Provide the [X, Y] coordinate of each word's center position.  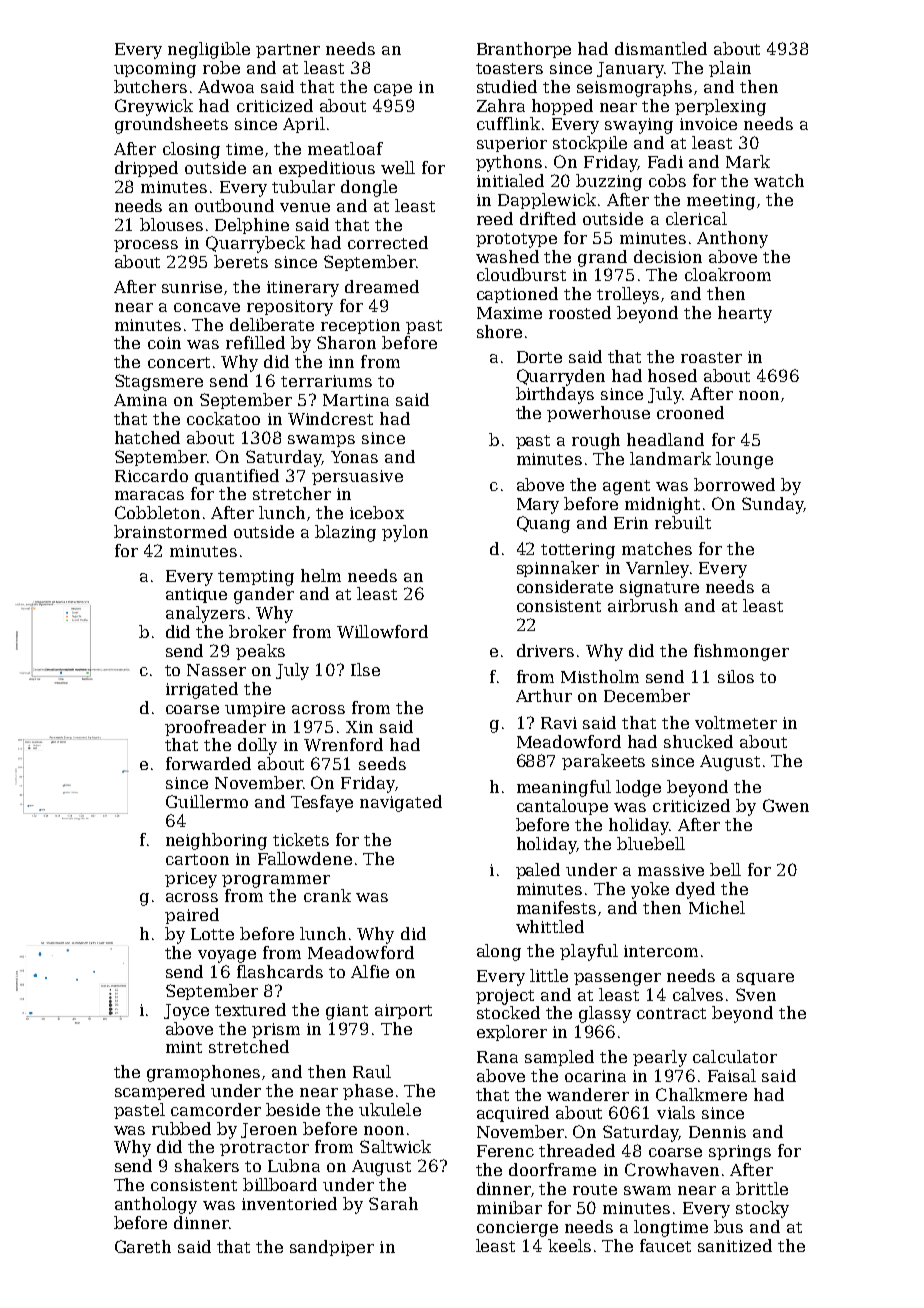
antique [196, 595]
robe [221, 67]
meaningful [564, 788]
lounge [744, 460]
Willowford [382, 631]
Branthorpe [524, 50]
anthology [156, 1205]
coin [164, 343]
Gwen [786, 805]
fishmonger [741, 652]
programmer [276, 881]
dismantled [661, 48]
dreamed [382, 286]
